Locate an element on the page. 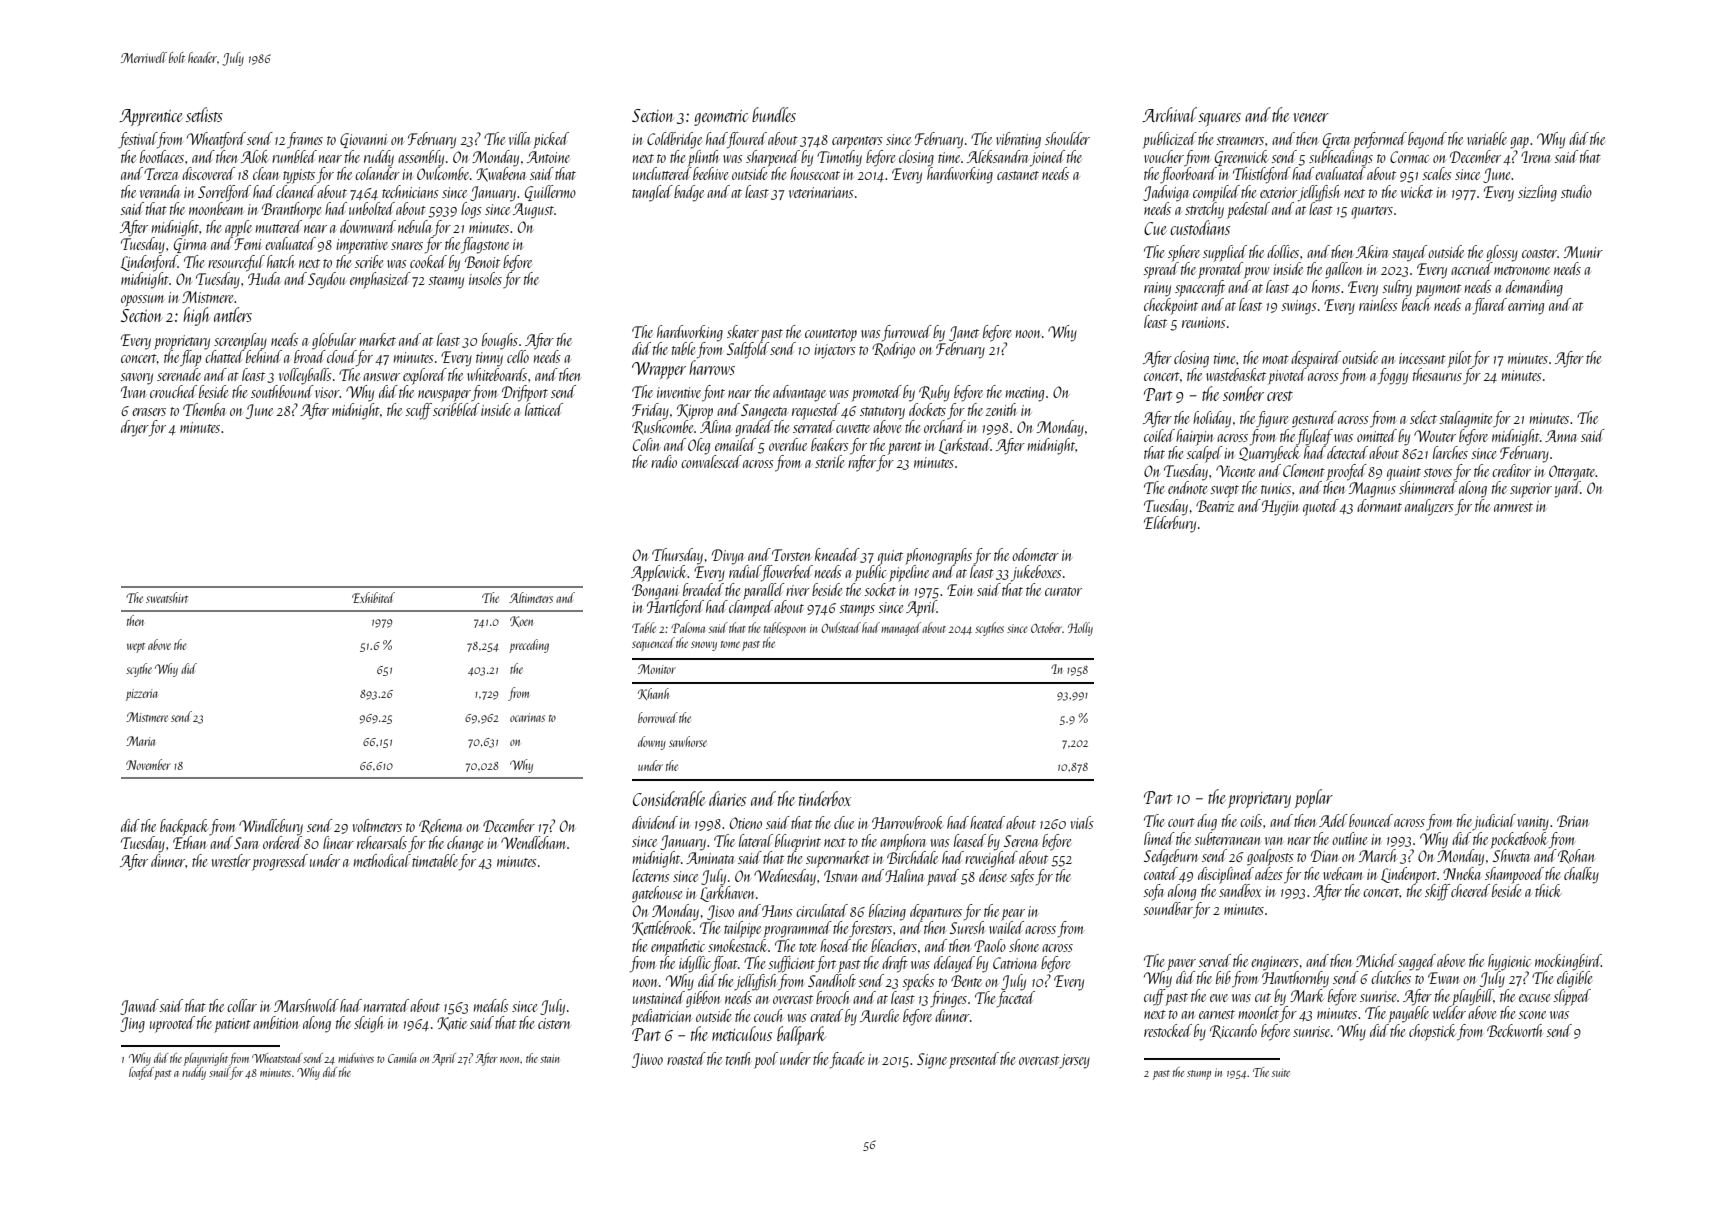 The height and width of the document is (1221, 1727). Thursday is located at coordinates (677, 556).
